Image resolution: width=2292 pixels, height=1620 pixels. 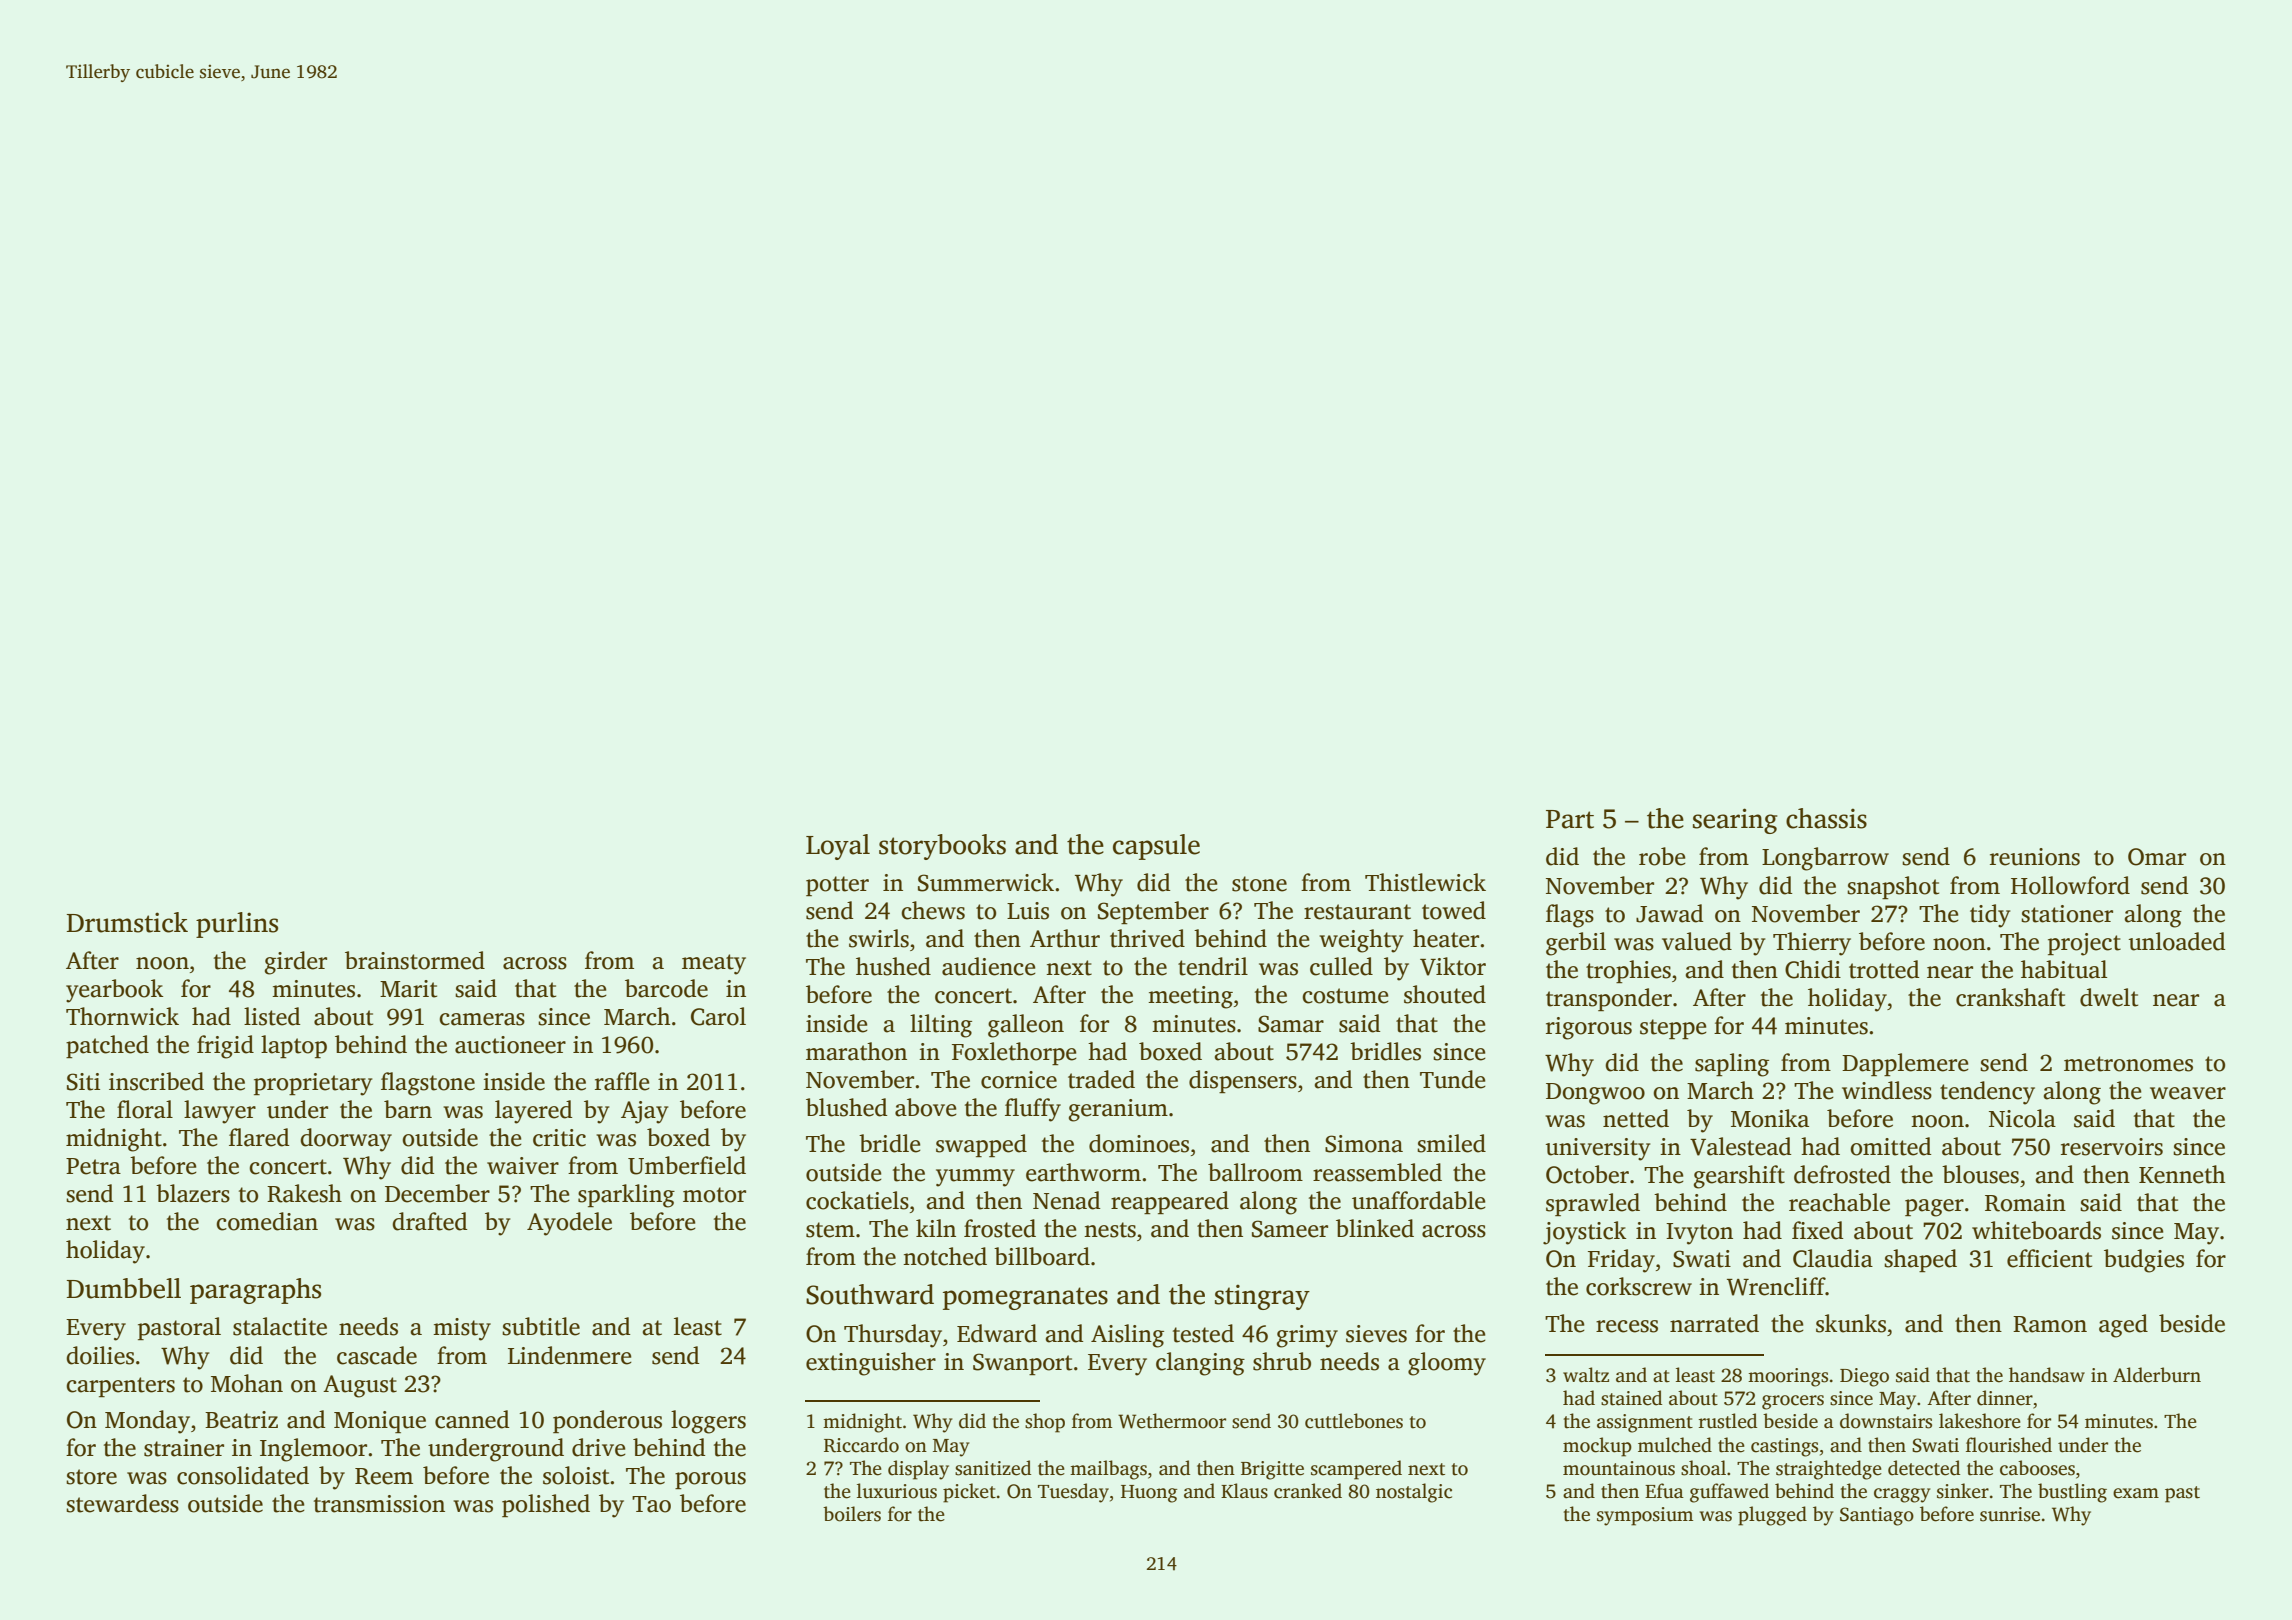 What do you see at coordinates (313, 1084) in the image?
I see `proprietary` at bounding box center [313, 1084].
